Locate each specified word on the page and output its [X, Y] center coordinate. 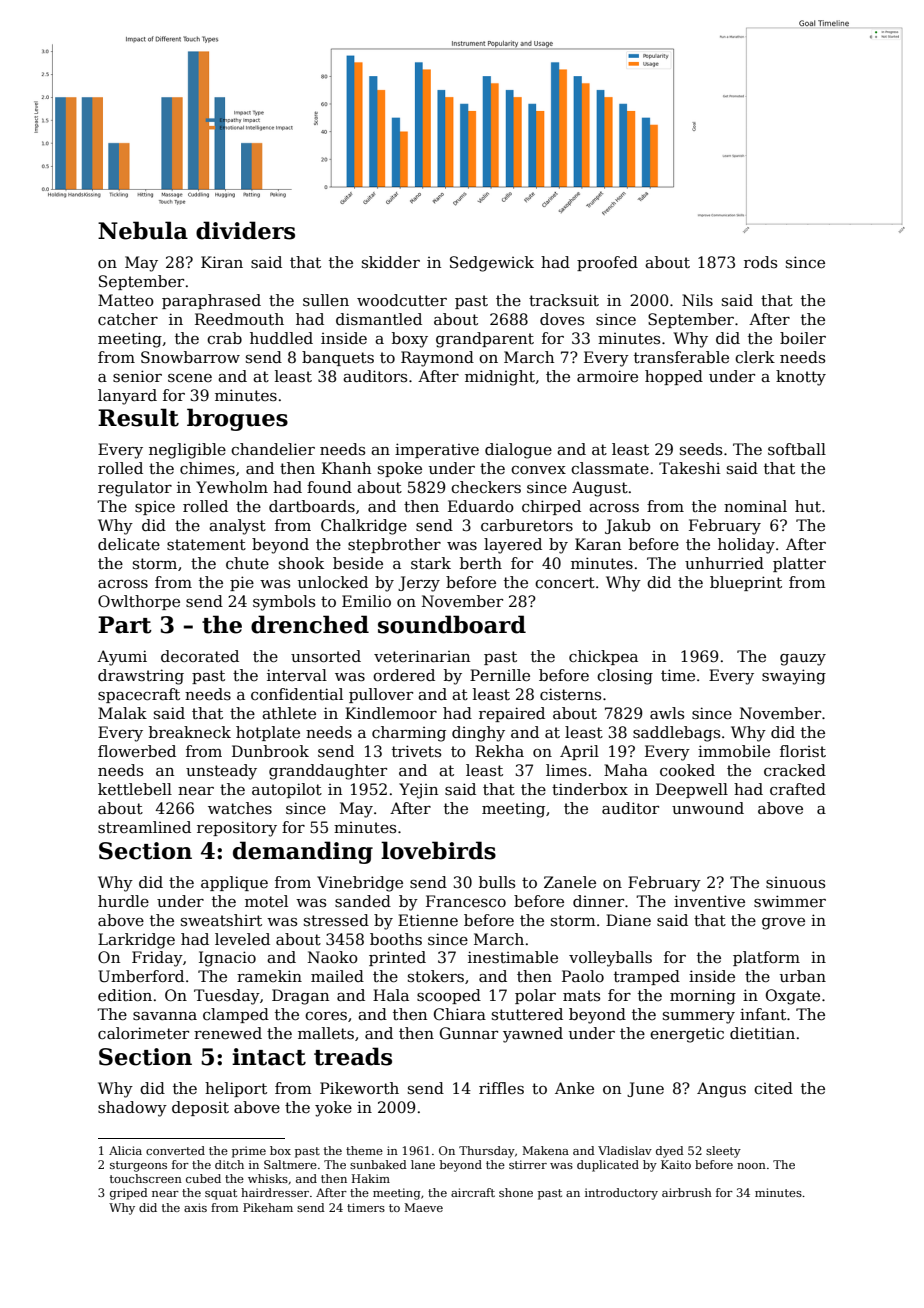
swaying [794, 677]
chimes [207, 468]
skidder [391, 262]
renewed [228, 1033]
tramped [647, 977]
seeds [701, 449]
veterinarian [422, 656]
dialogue [518, 451]
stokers [436, 976]
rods [760, 262]
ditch [229, 1164]
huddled [281, 338]
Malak [122, 713]
